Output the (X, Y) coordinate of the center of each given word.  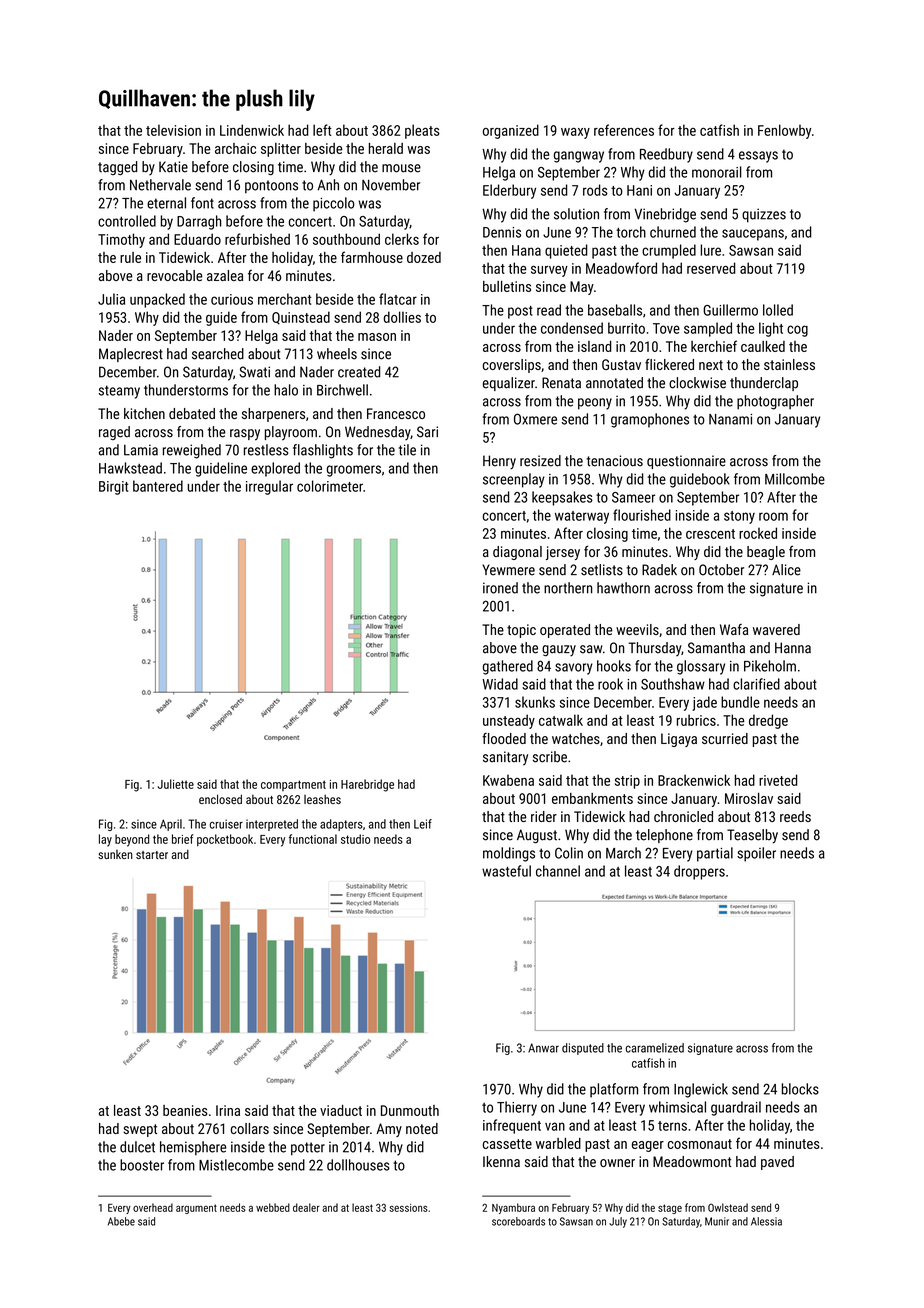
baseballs (615, 310)
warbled (558, 1143)
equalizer (509, 384)
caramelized (655, 1048)
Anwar (543, 1048)
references (624, 130)
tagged (117, 168)
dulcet (137, 1147)
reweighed (192, 451)
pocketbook (225, 840)
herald (386, 148)
